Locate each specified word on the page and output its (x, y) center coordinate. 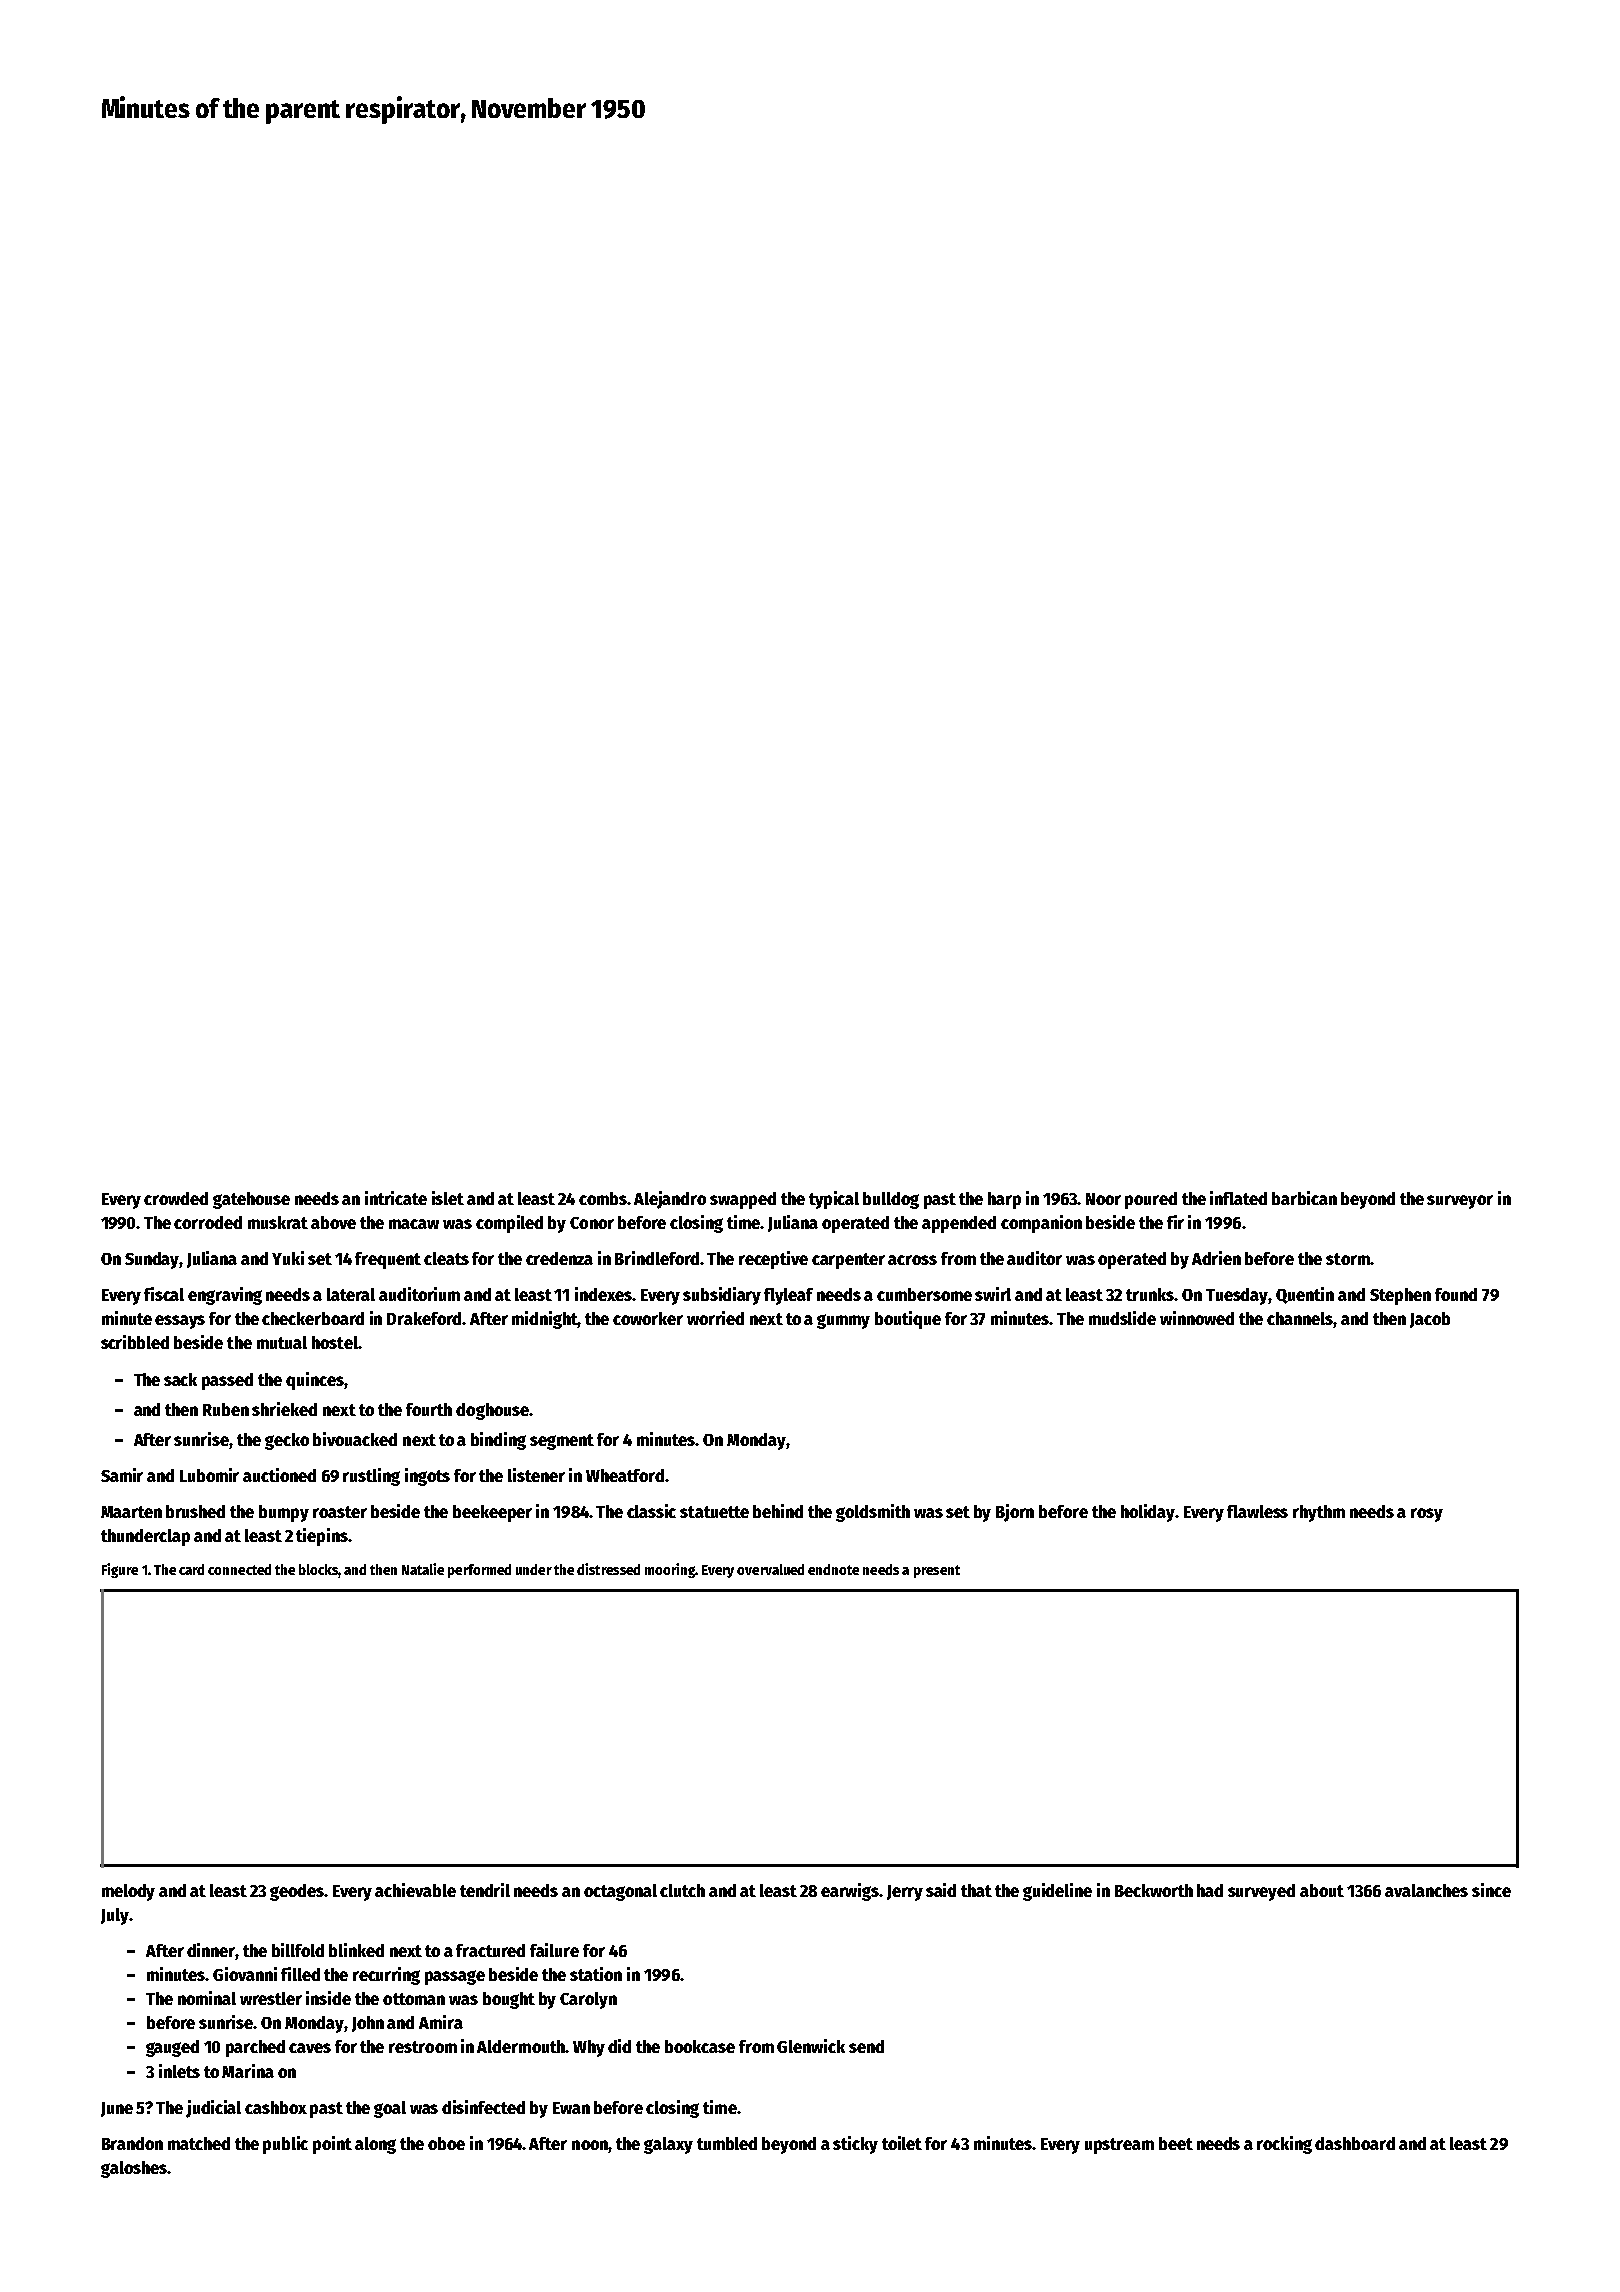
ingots (427, 1477)
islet (448, 1198)
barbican (1304, 1198)
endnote (833, 1569)
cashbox (276, 2107)
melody (128, 1892)
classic (651, 1511)
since (1491, 1890)
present (937, 1571)
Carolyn (588, 2000)
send (866, 2046)
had (1210, 1890)
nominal (207, 1998)
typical (834, 1200)
